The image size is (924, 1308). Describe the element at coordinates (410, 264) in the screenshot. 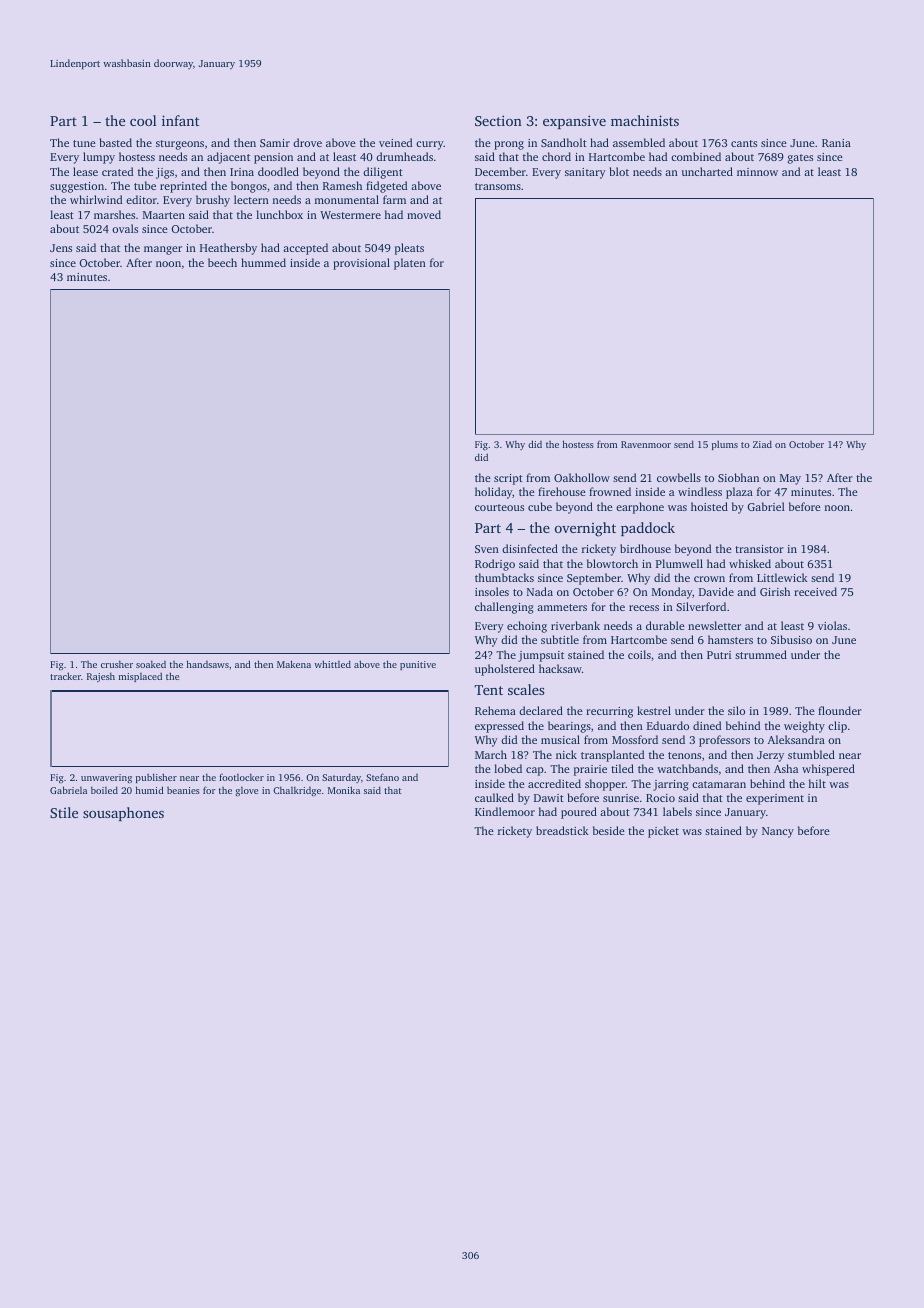

I see `platen` at that location.
